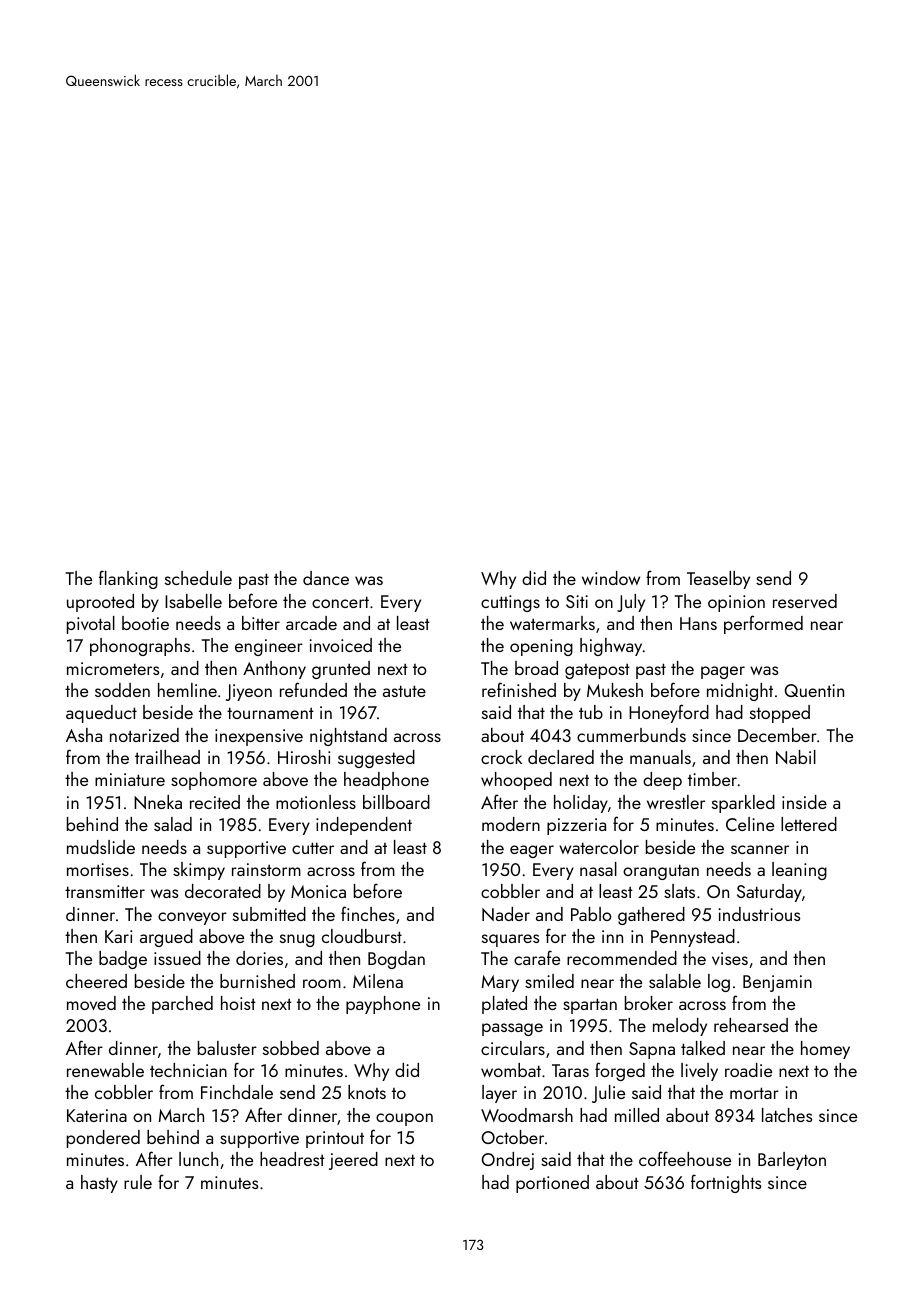 This screenshot has height=1311, width=924. I want to click on portioned, so click(552, 1184).
